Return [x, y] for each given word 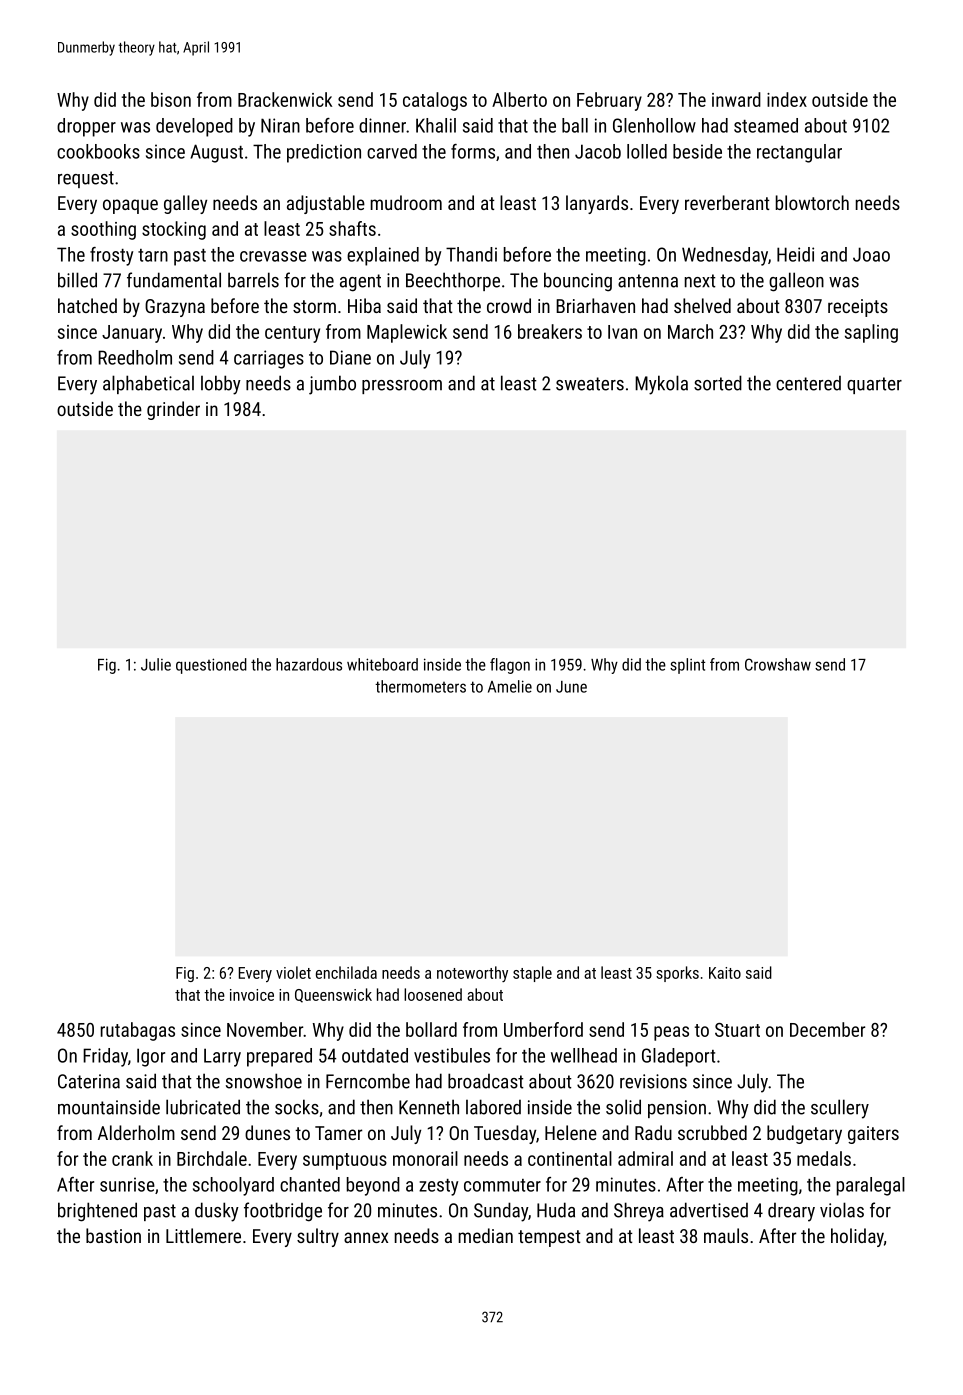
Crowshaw [778, 664]
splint [687, 666]
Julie [156, 664]
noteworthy [472, 974]
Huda [556, 1210]
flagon [510, 666]
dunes [267, 1132]
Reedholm [135, 357]
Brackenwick [285, 99]
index [787, 99]
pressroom [402, 387]
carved [392, 151]
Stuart [737, 1030]
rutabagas [138, 1031]
